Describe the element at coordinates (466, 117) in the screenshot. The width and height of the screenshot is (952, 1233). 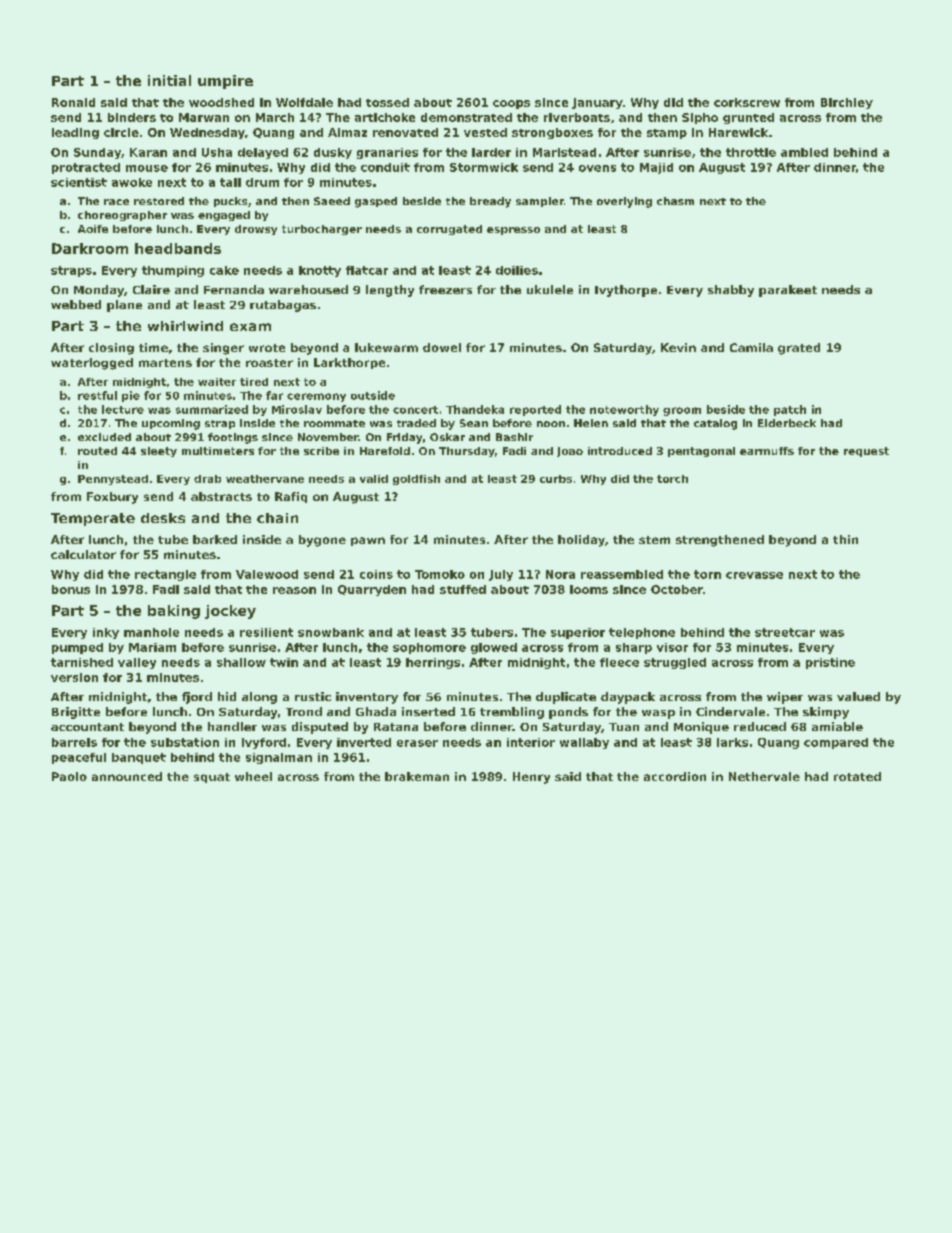
I see `demonstrated` at that location.
